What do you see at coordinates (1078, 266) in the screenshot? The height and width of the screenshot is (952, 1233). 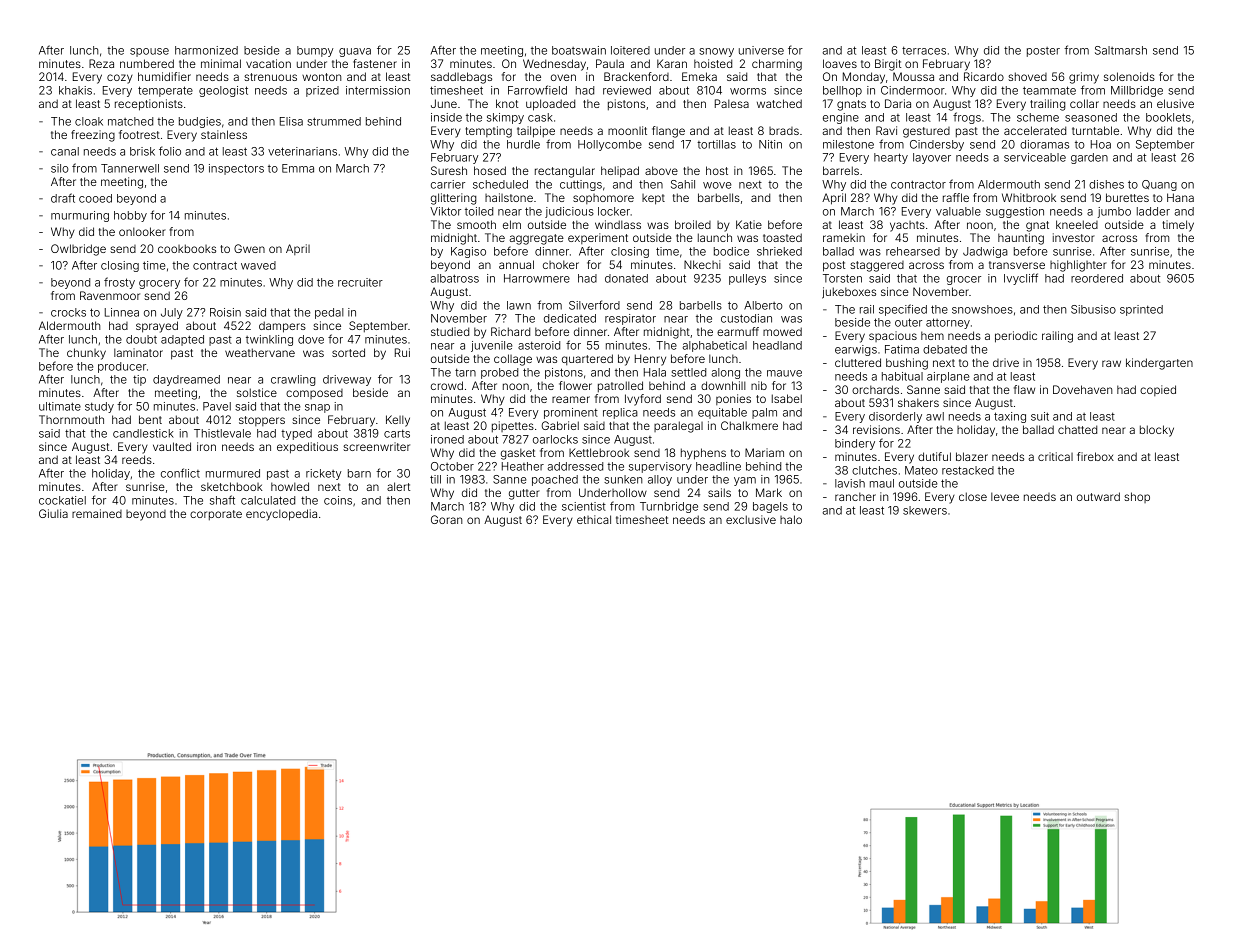 I see `highlighter` at bounding box center [1078, 266].
